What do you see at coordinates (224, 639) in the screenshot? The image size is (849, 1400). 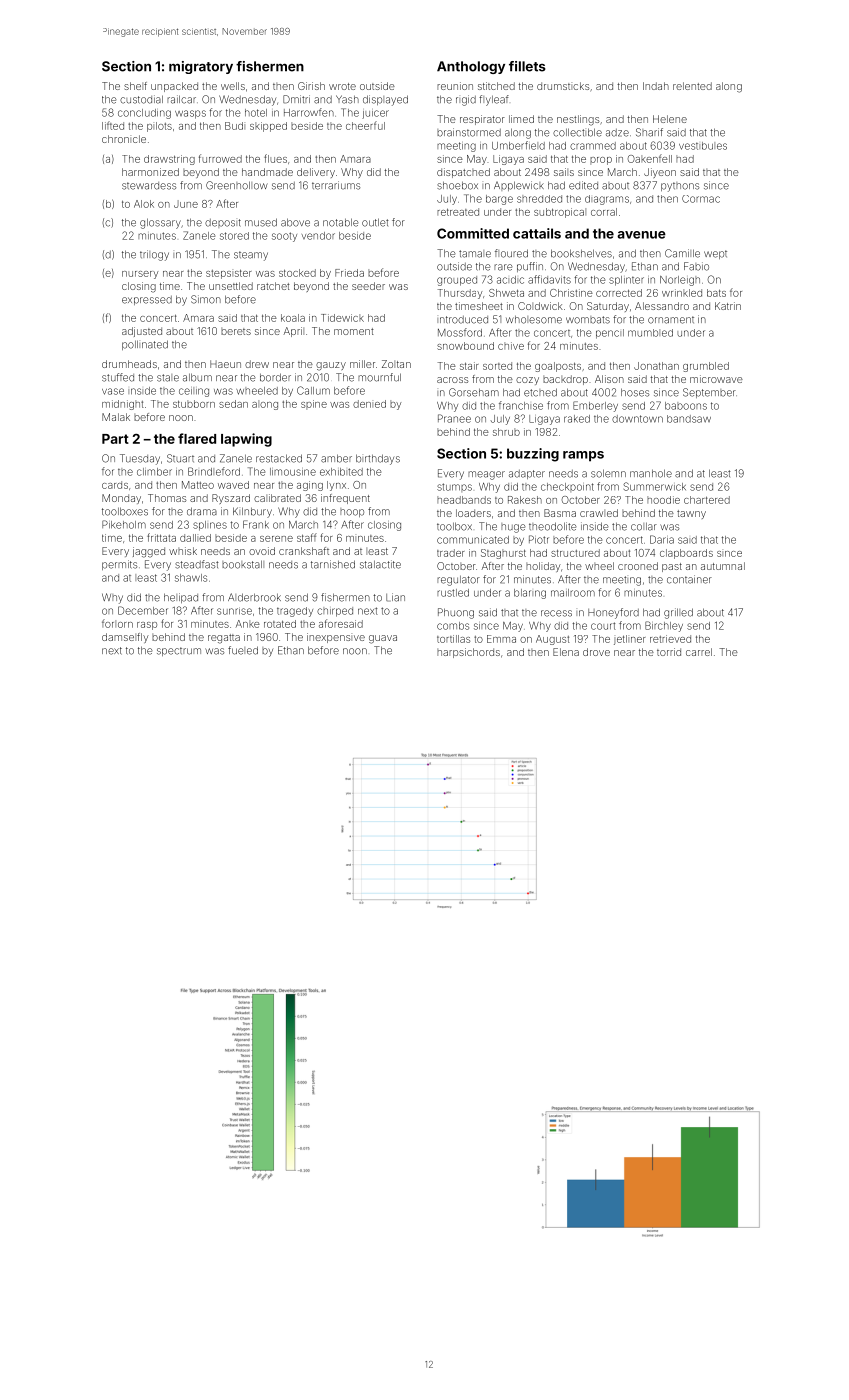 I see `regatta` at bounding box center [224, 639].
